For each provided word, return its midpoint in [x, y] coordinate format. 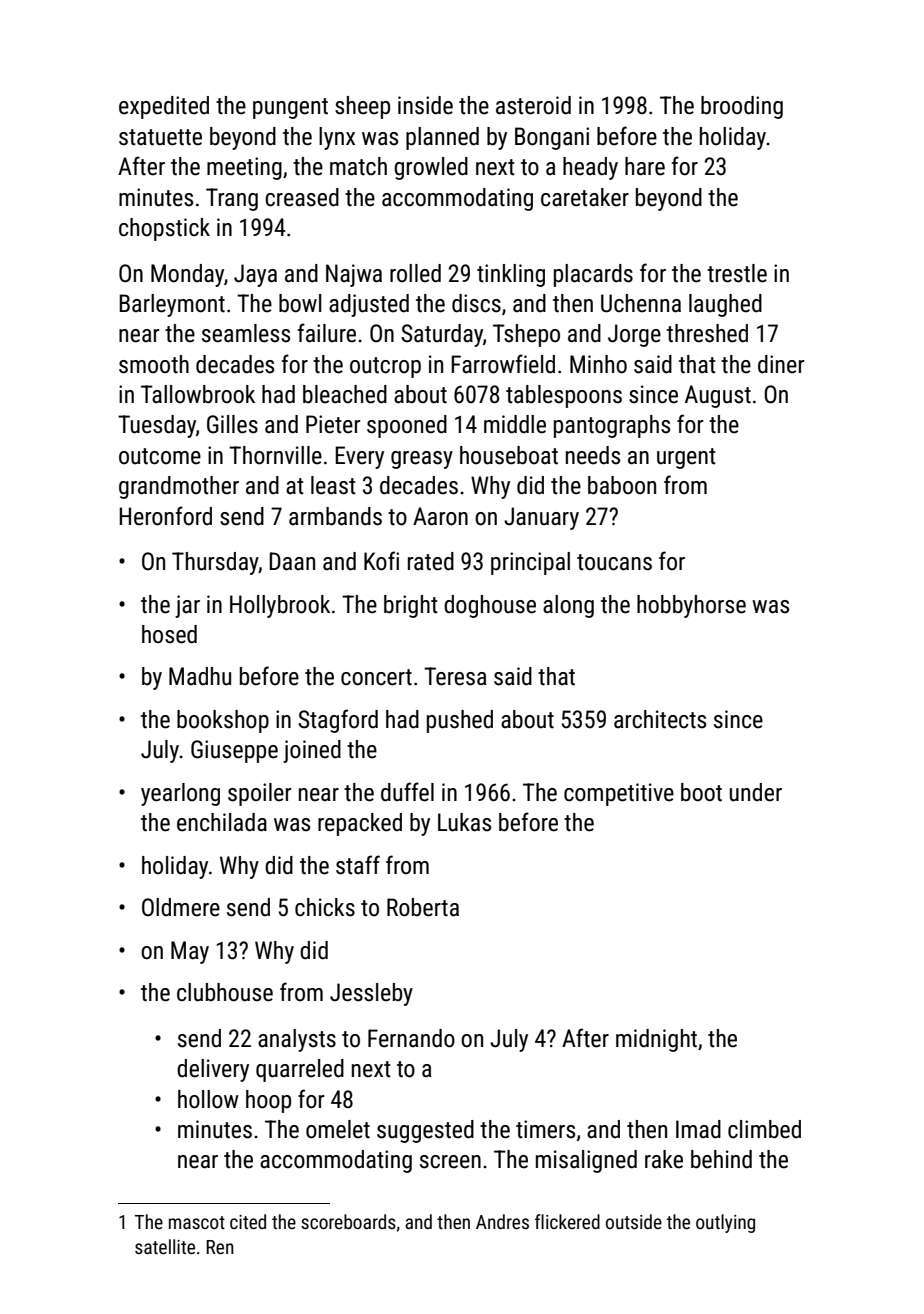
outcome [160, 456]
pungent [290, 108]
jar [187, 606]
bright [411, 606]
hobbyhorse [691, 606]
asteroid [533, 105]
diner [781, 364]
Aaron [440, 516]
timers [545, 1129]
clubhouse [225, 992]
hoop [268, 1101]
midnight [656, 1040]
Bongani [552, 138]
